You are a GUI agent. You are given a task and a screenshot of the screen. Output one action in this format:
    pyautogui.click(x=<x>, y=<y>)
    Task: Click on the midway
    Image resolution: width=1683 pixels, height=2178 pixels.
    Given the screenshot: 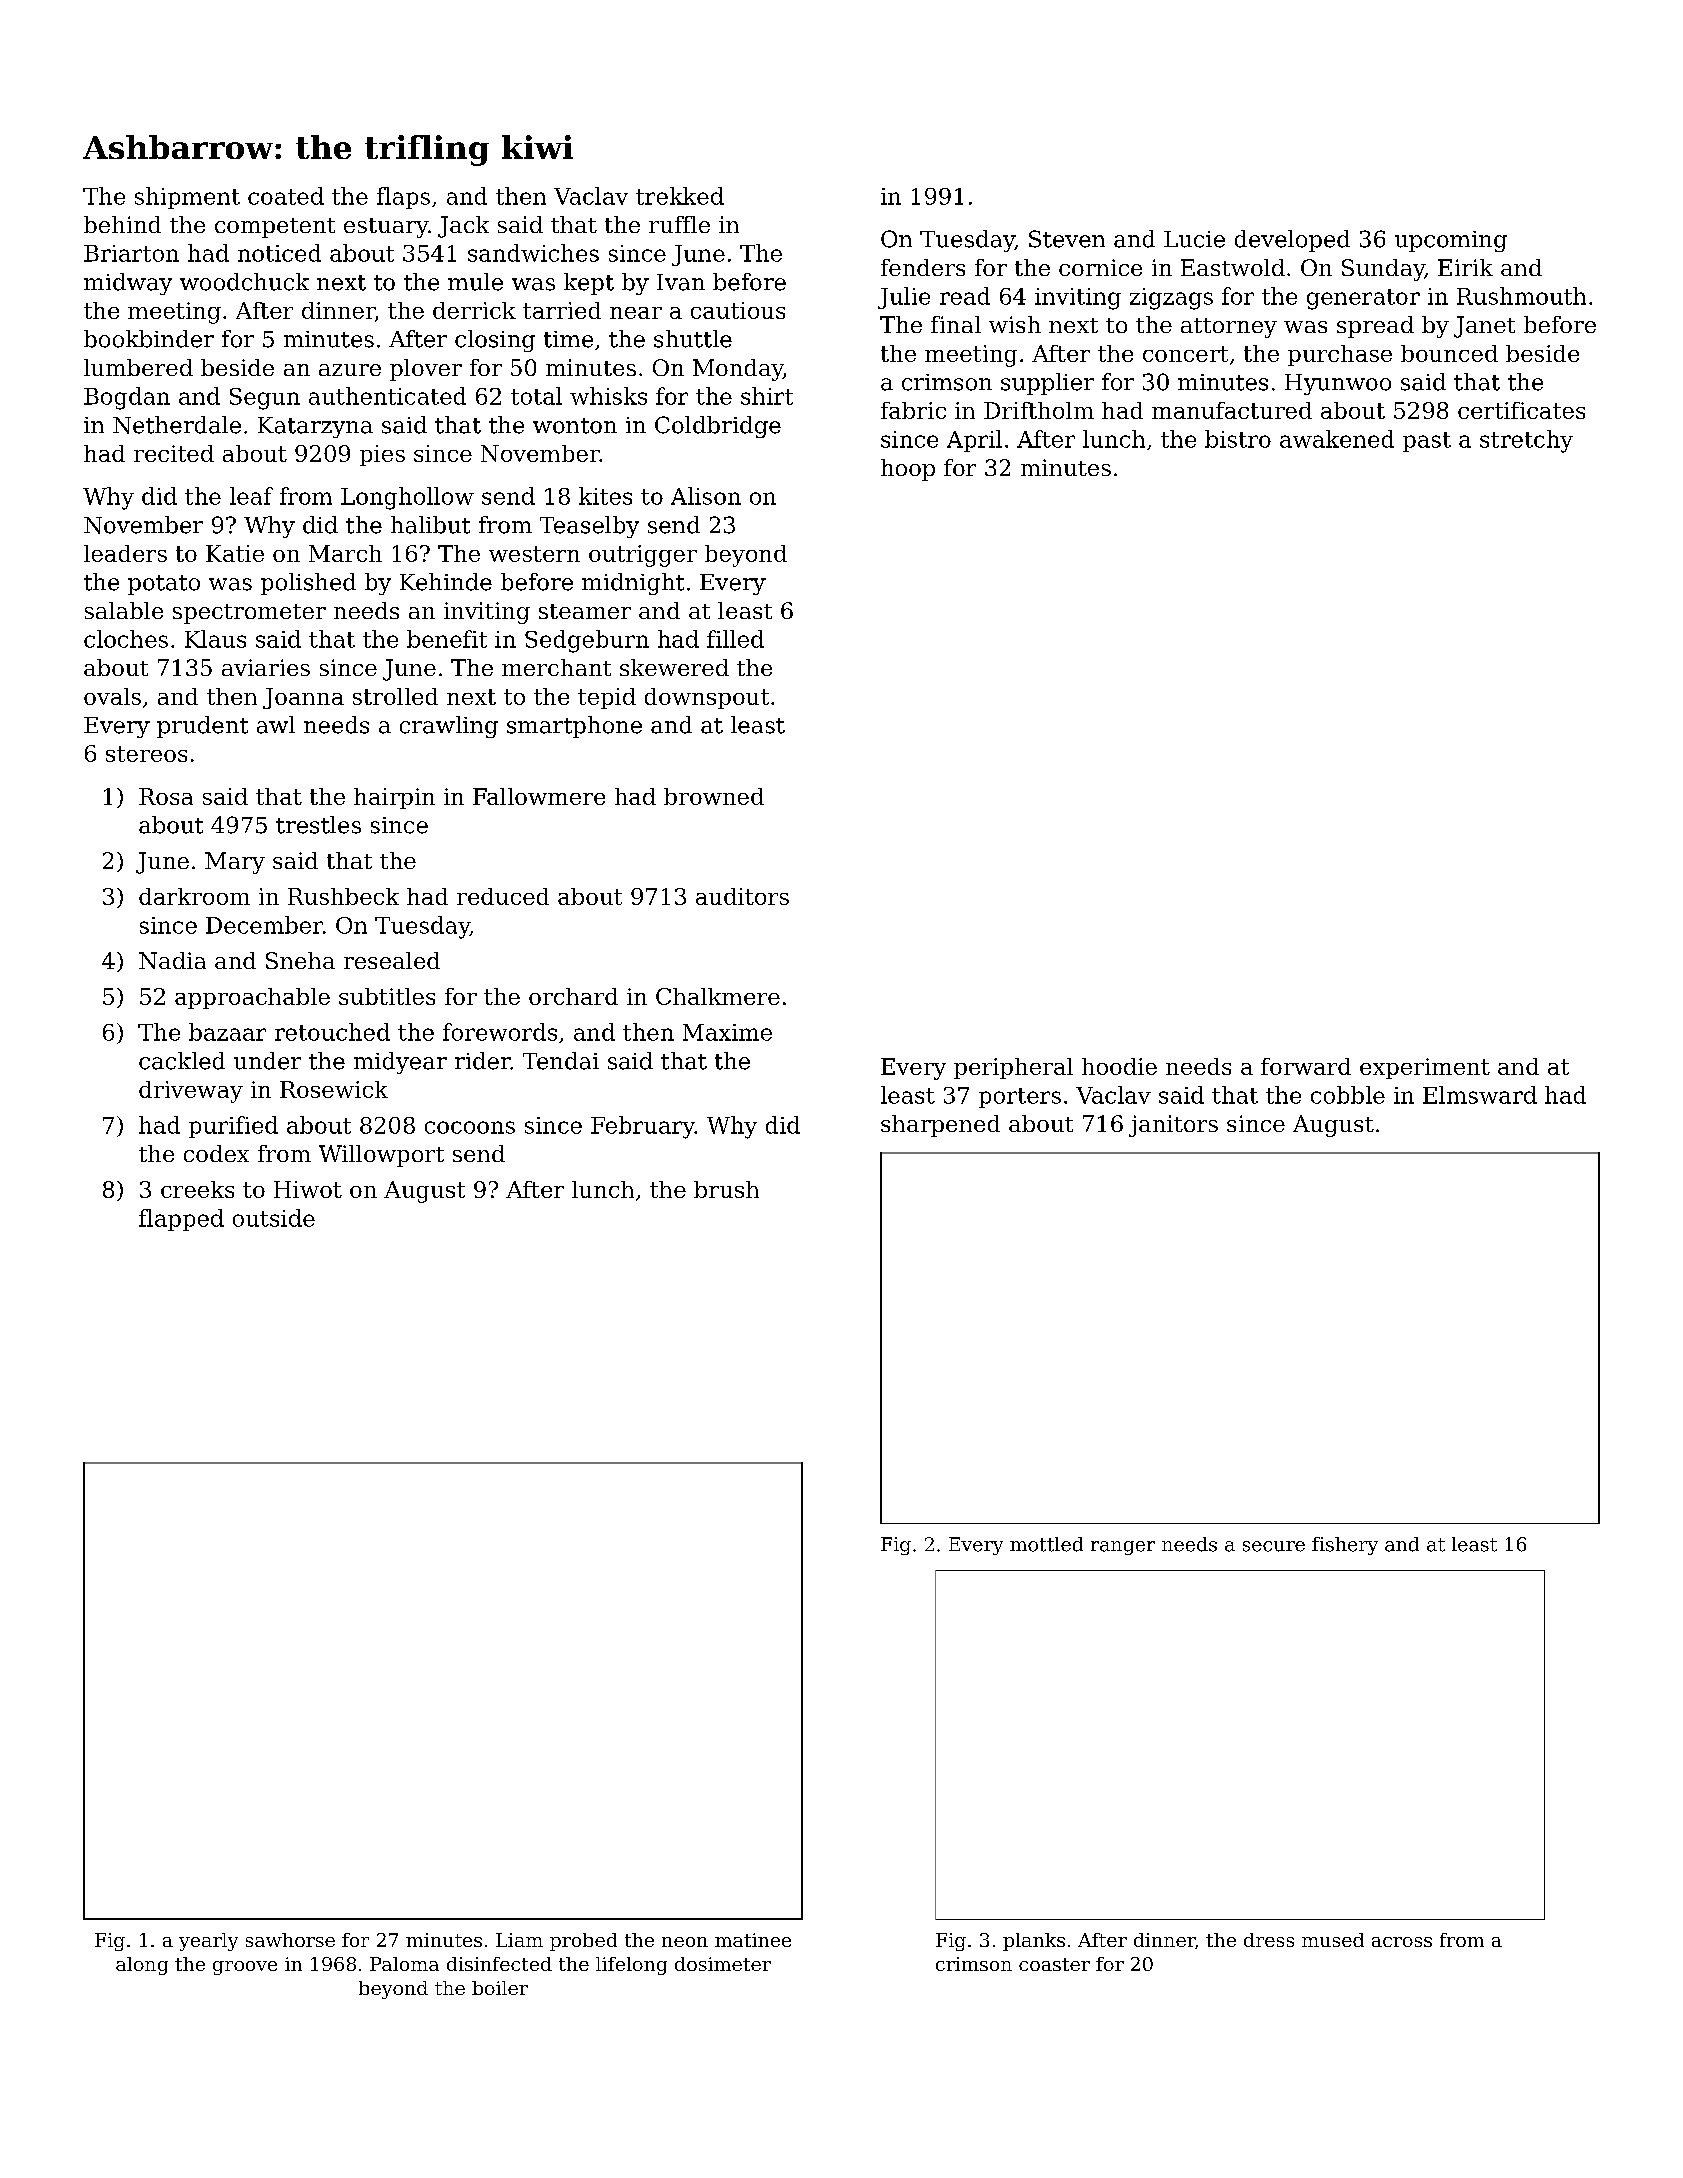 What is the action you would take?
    pyautogui.click(x=128, y=284)
